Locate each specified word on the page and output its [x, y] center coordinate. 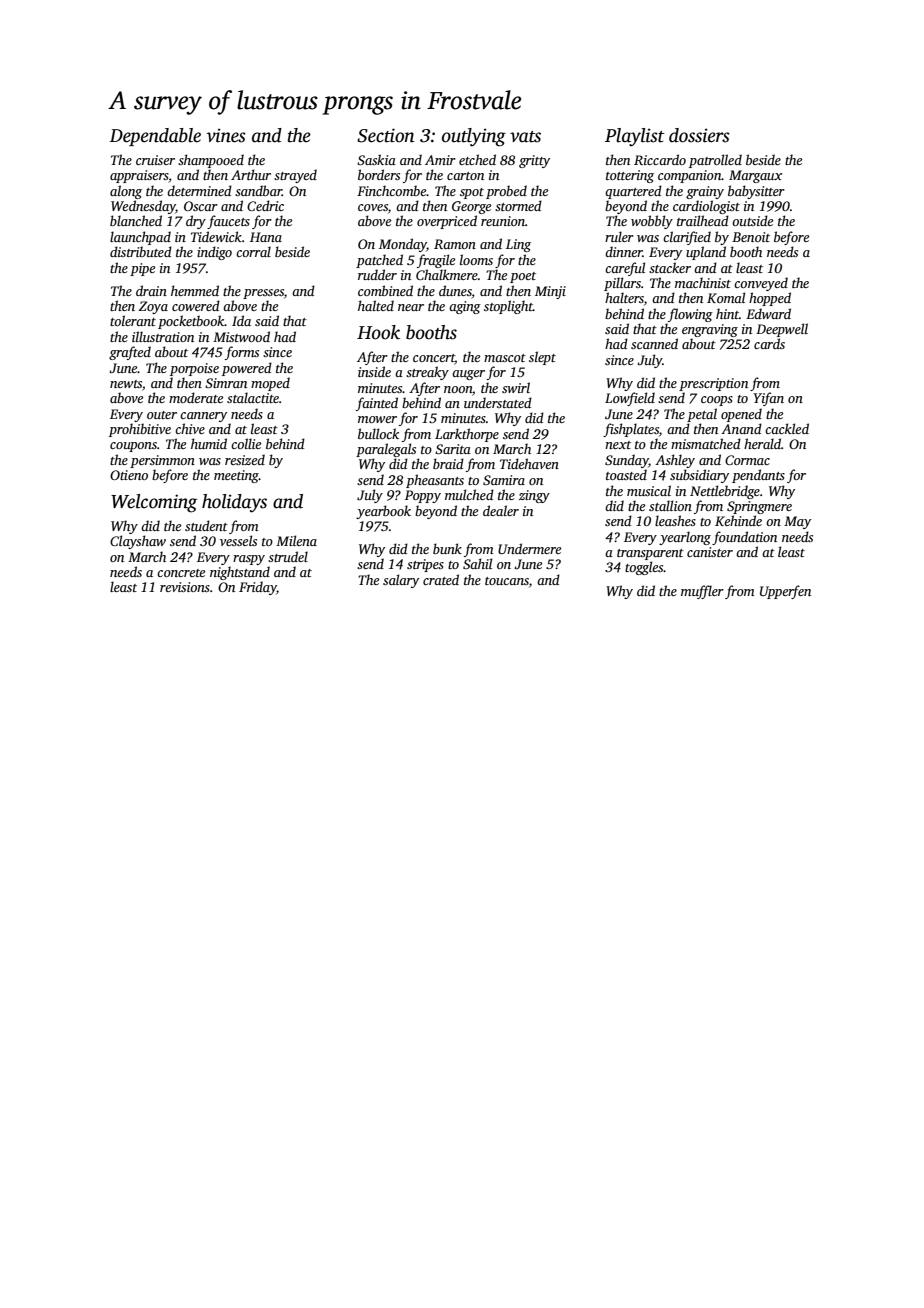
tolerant [133, 320]
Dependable [155, 137]
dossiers [699, 135]
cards [769, 343]
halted [376, 305]
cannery [203, 417]
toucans [507, 581]
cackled [787, 428]
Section [386, 135]
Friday [258, 588]
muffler [702, 592]
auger [468, 375]
